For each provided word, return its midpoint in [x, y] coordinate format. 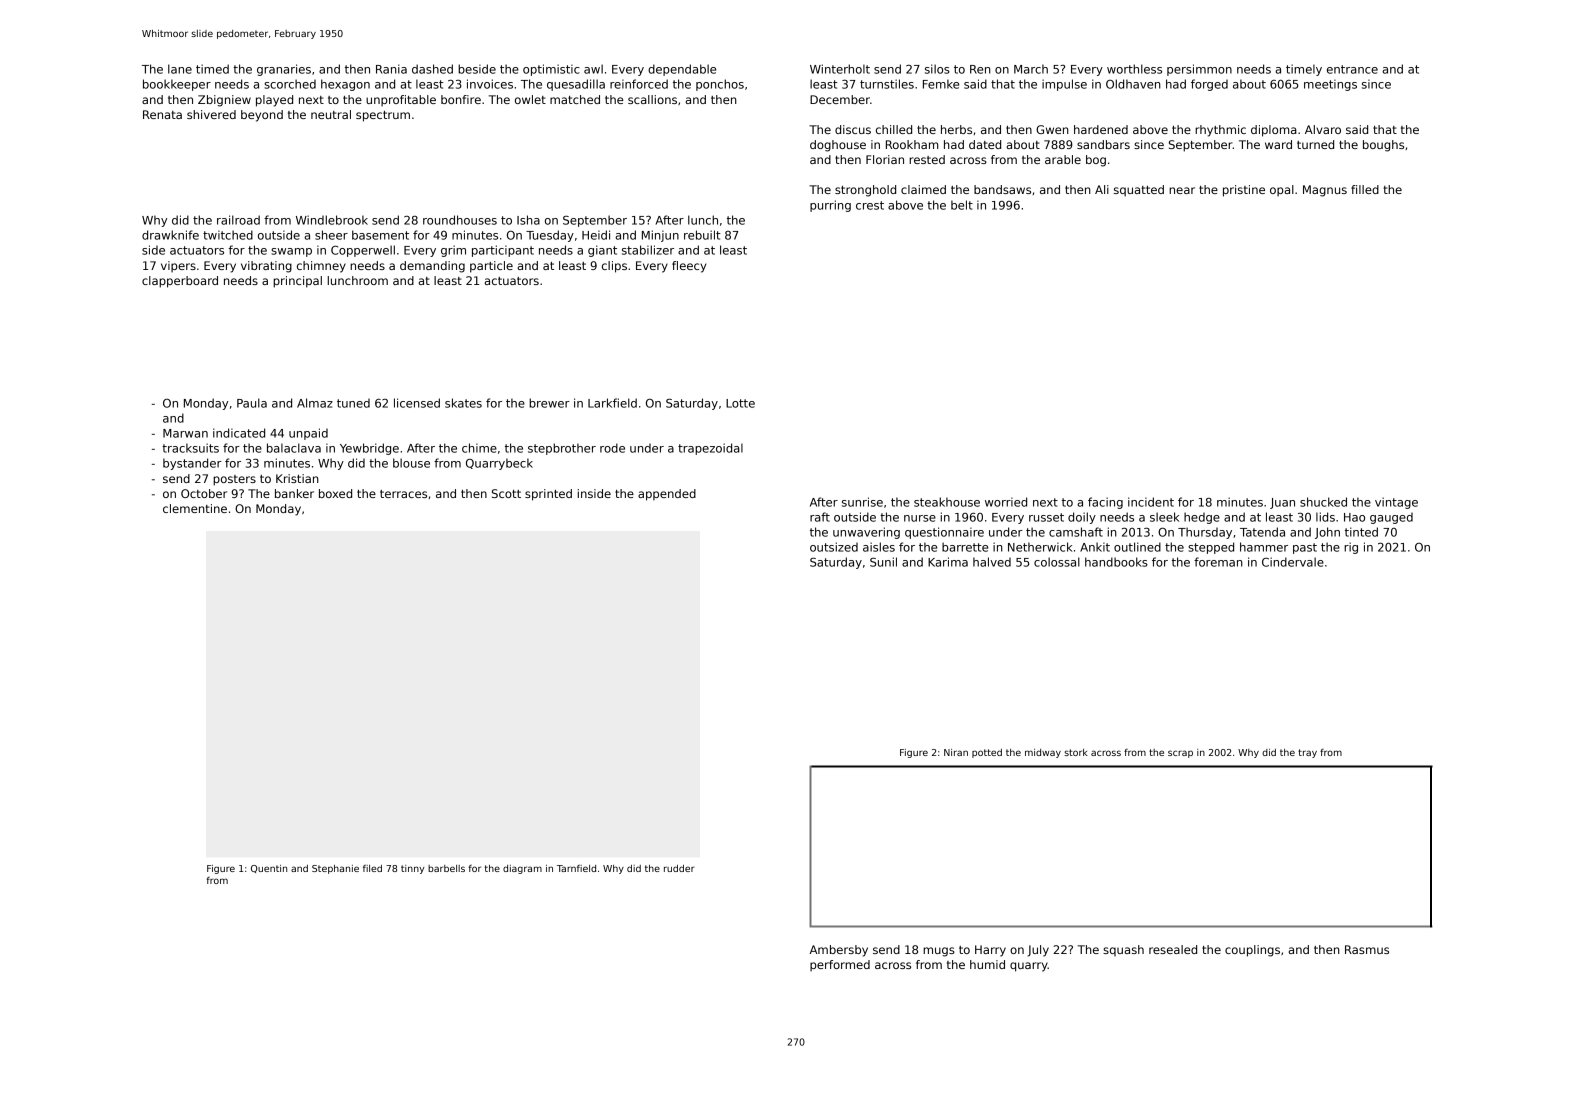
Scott [506, 493]
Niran [956, 752]
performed [840, 965]
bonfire [461, 99]
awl [593, 69]
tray [1307, 753]
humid [987, 964]
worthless [1134, 69]
